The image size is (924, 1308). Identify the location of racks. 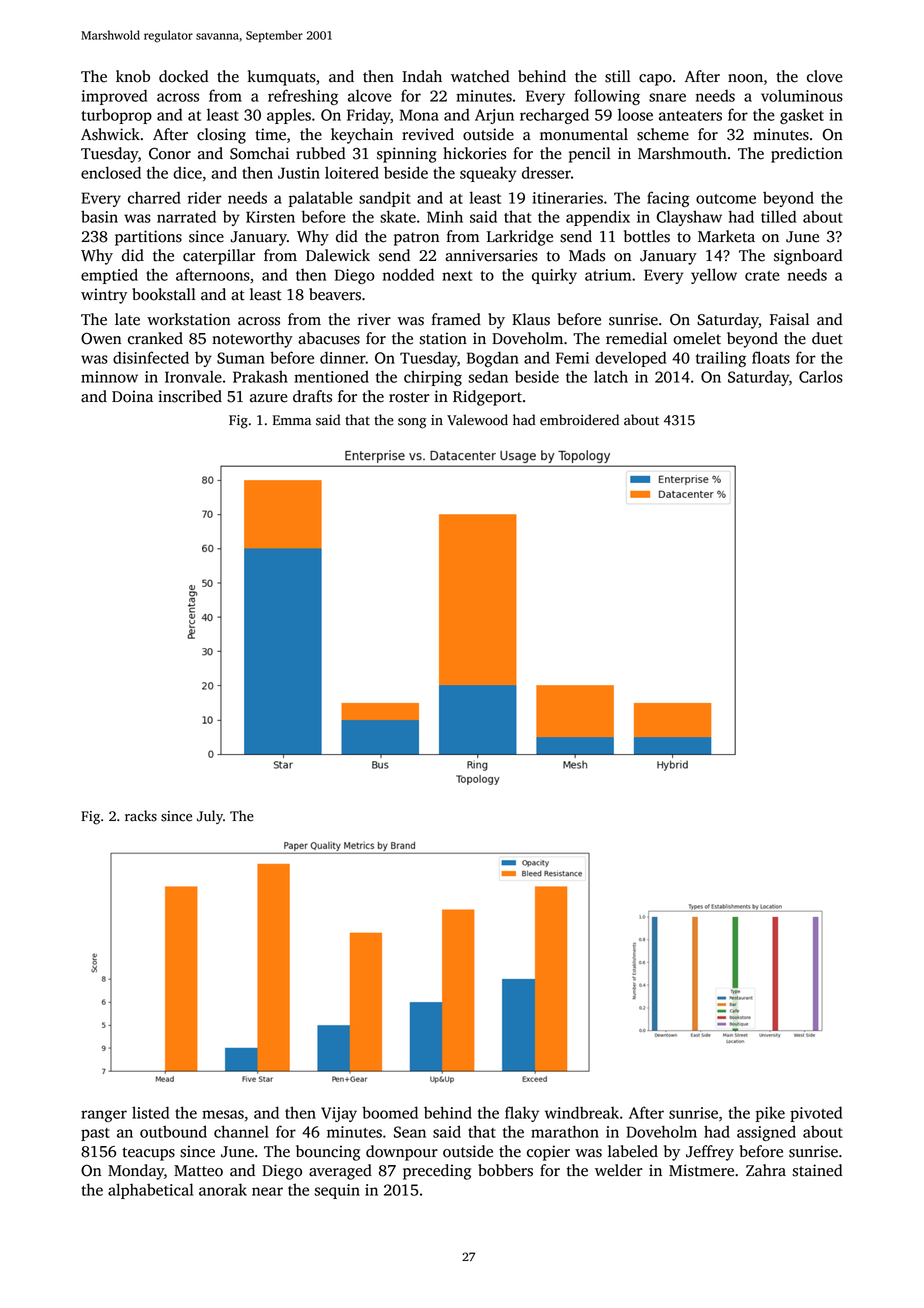
(141, 816).
